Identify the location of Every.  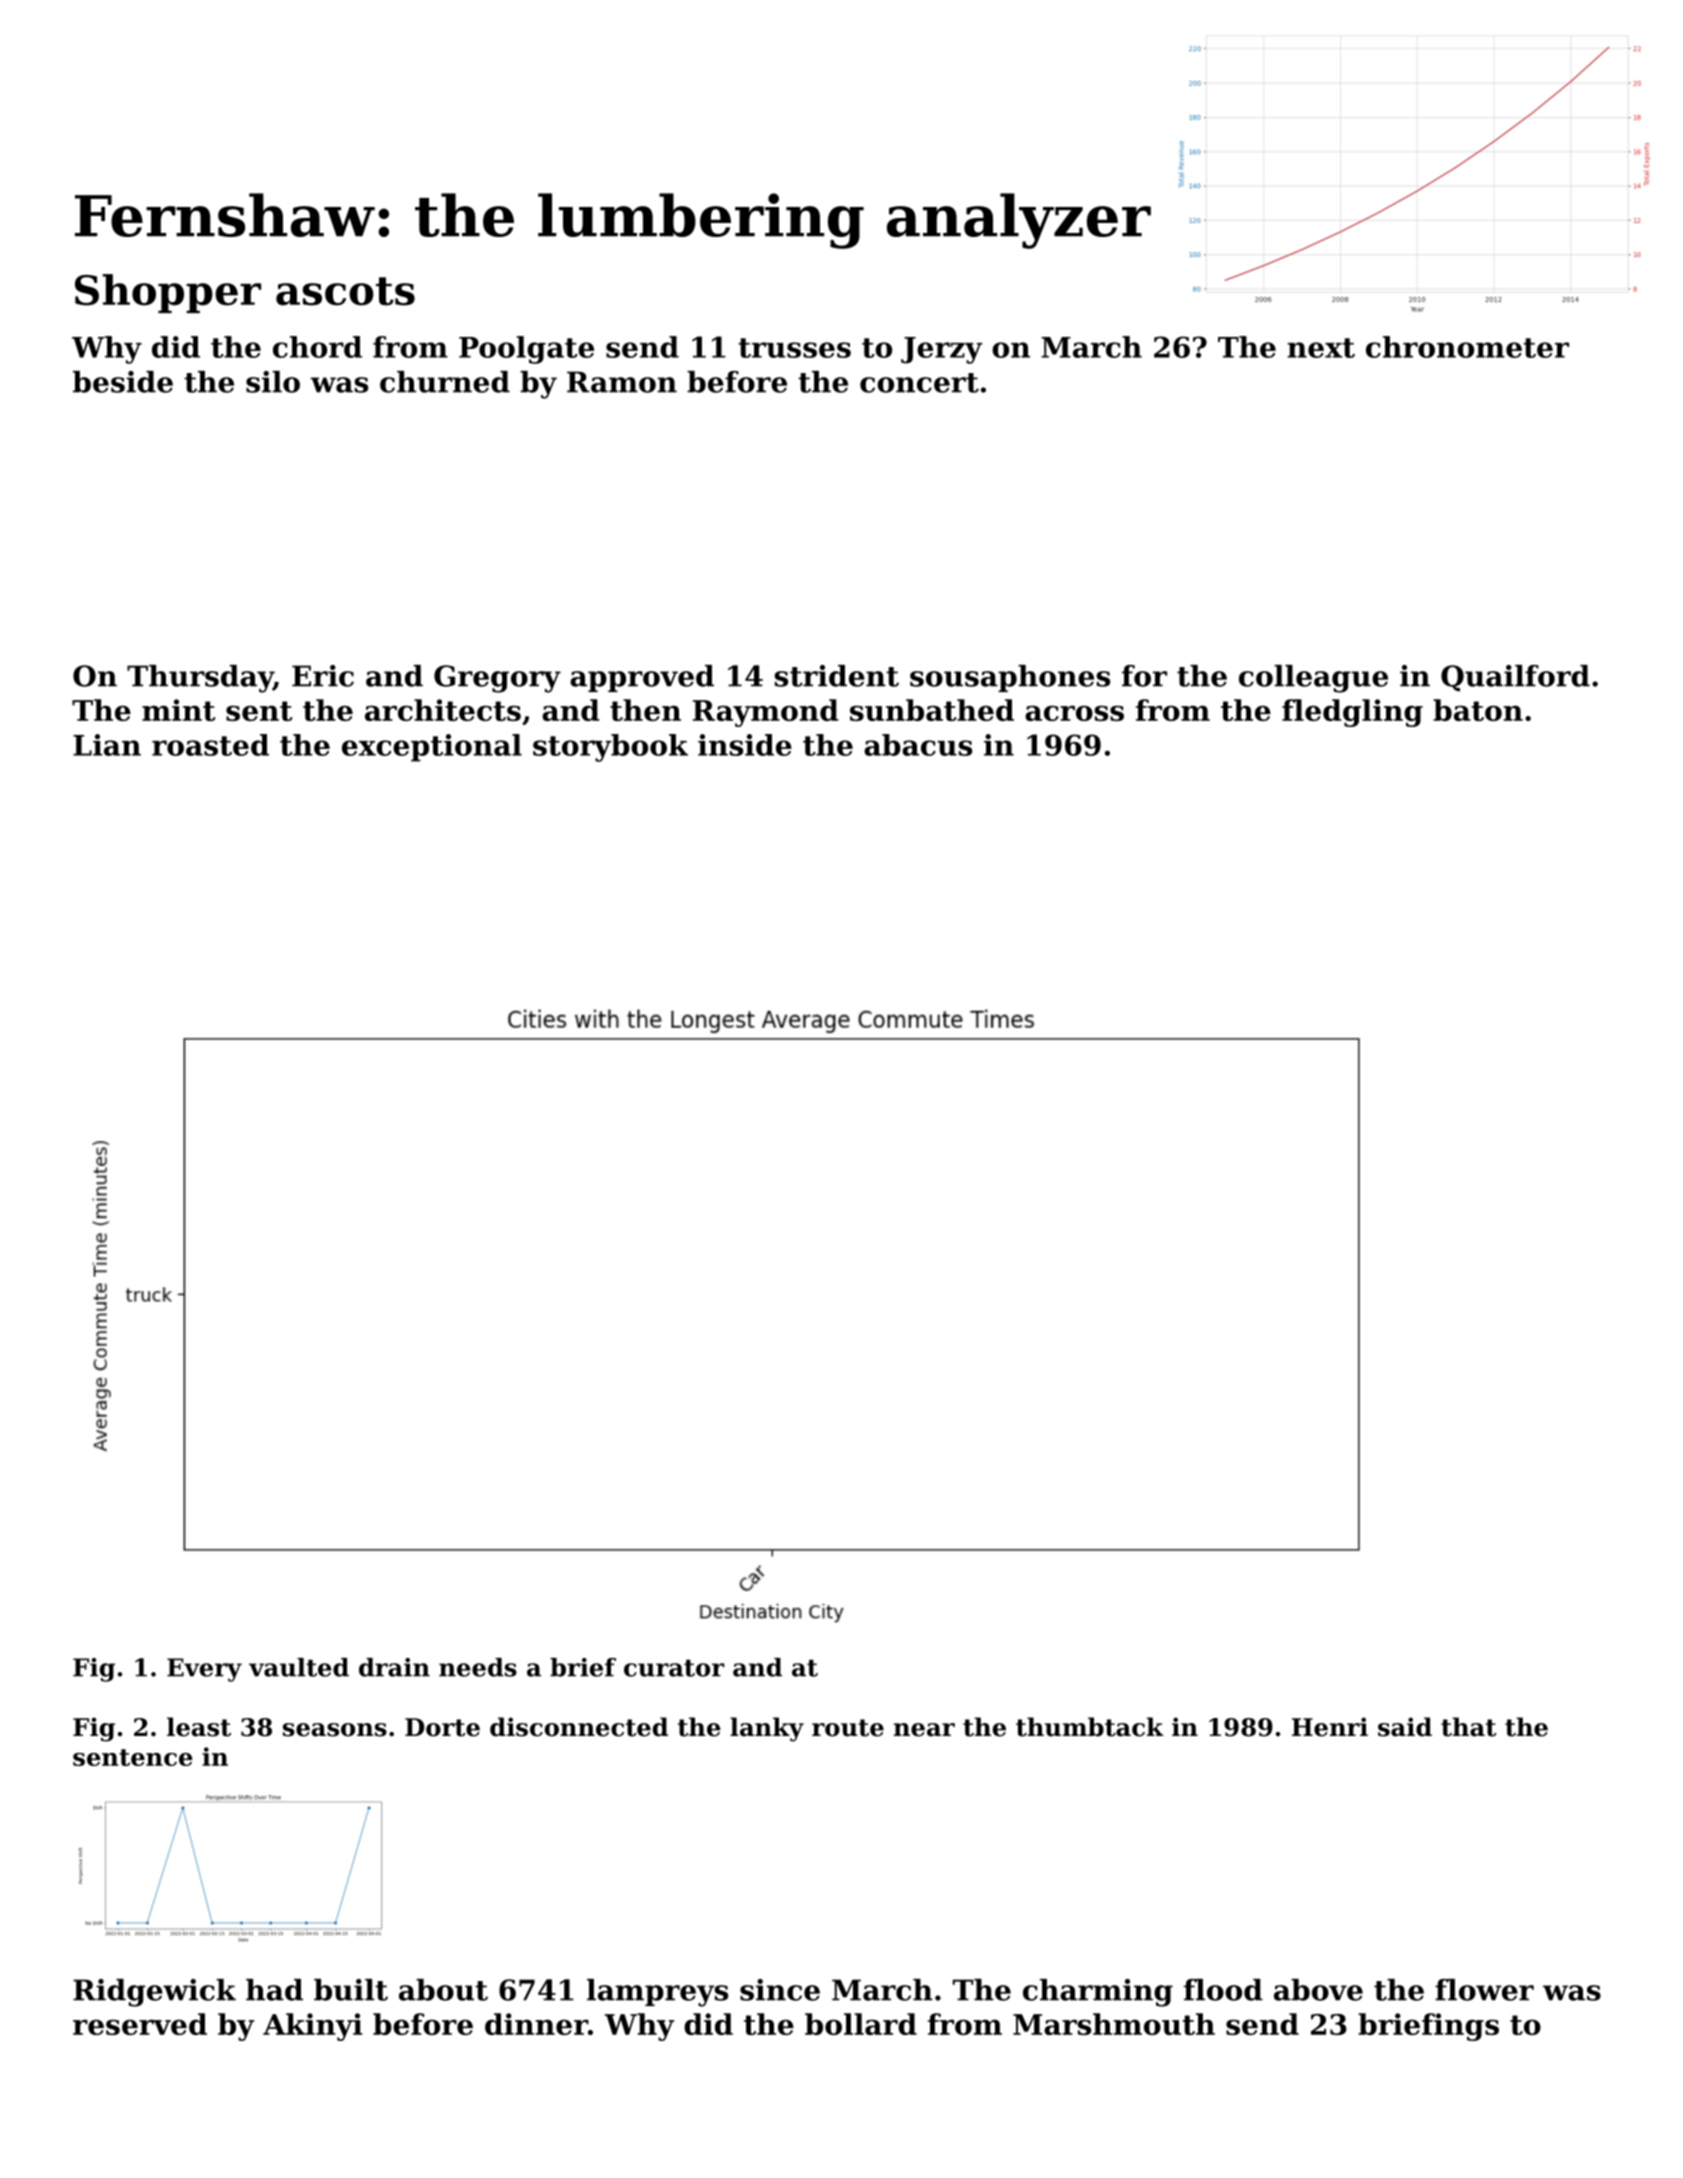
(204, 1670).
